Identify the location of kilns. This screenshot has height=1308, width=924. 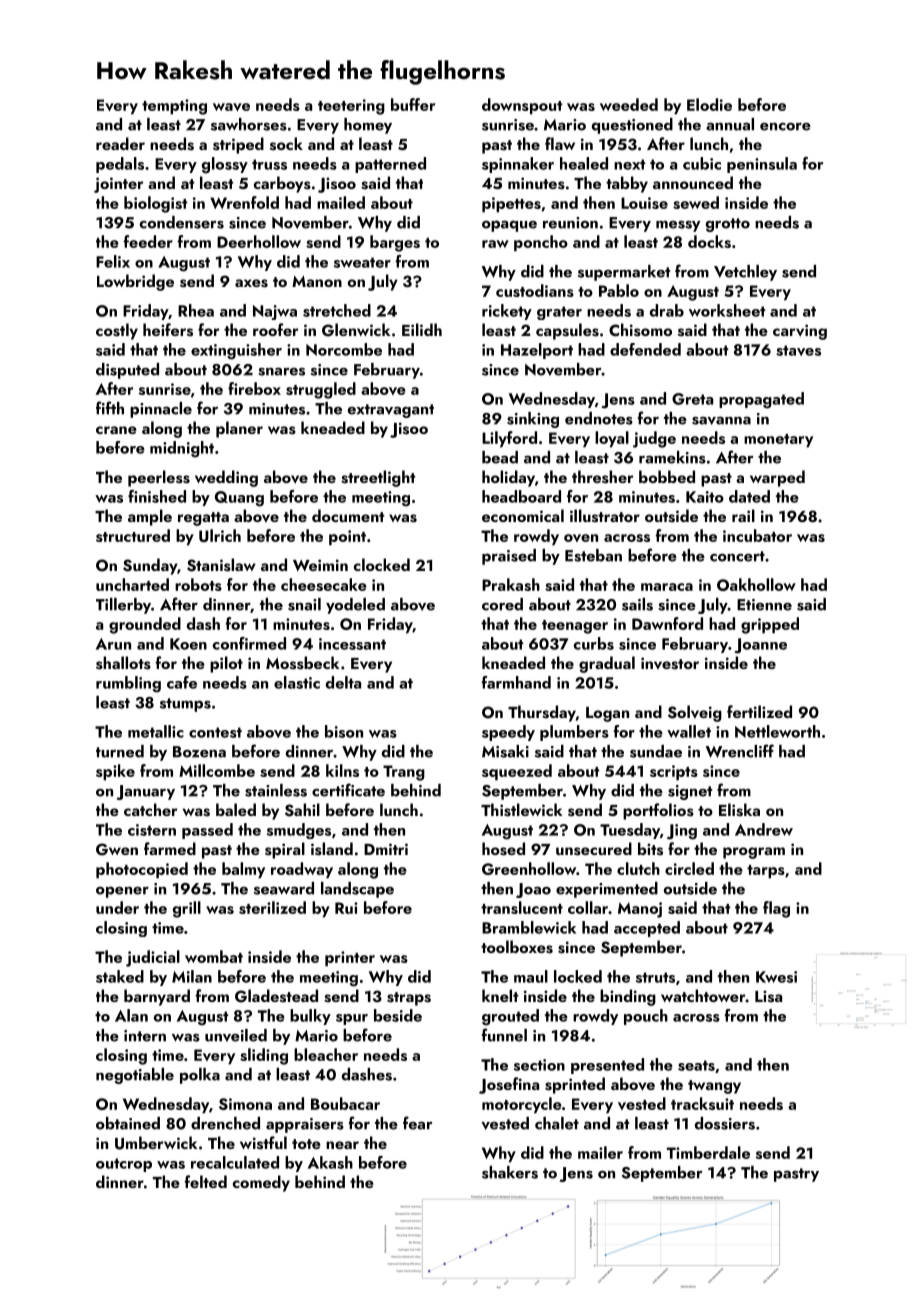
(342, 770).
